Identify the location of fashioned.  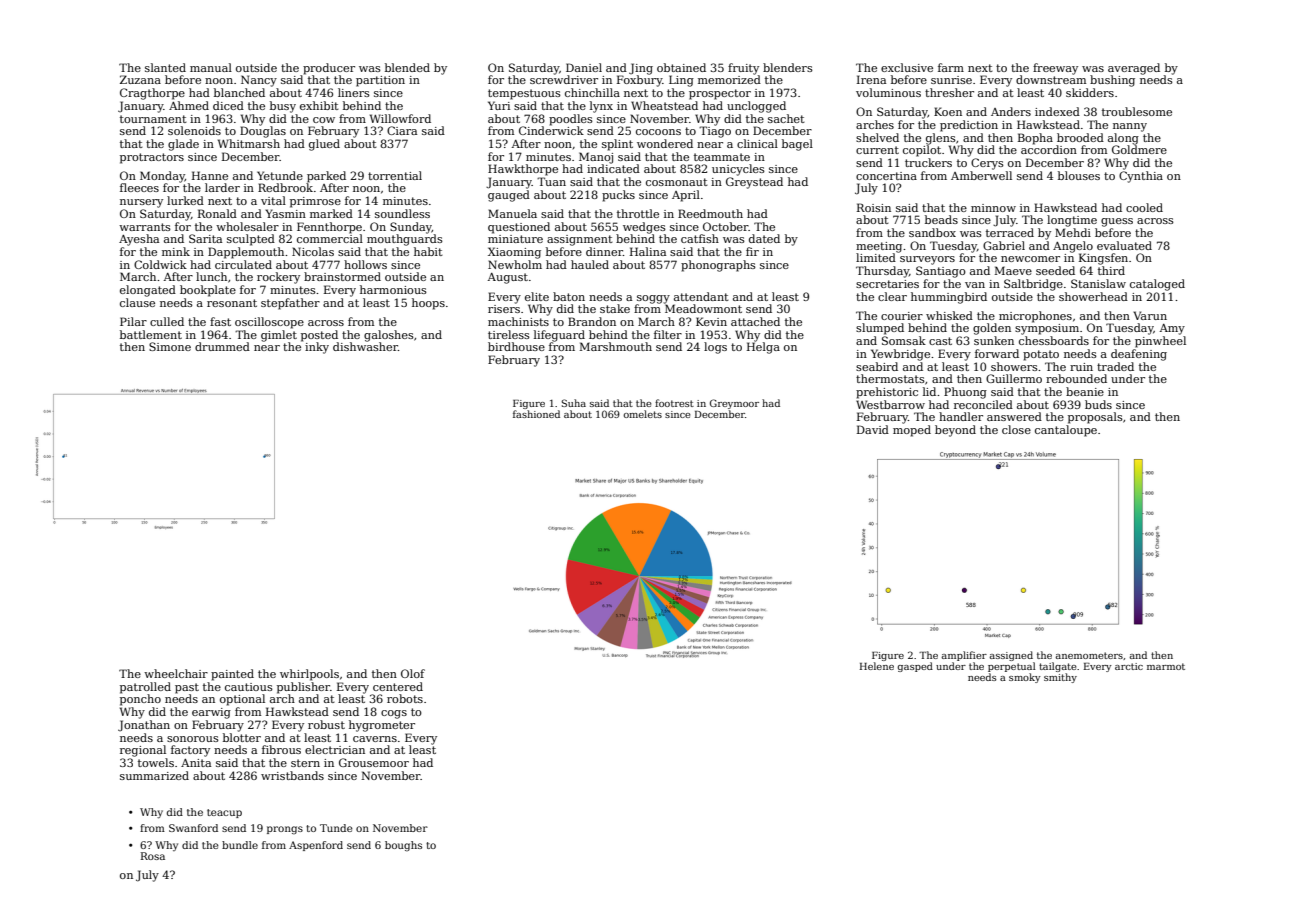
(536, 414).
